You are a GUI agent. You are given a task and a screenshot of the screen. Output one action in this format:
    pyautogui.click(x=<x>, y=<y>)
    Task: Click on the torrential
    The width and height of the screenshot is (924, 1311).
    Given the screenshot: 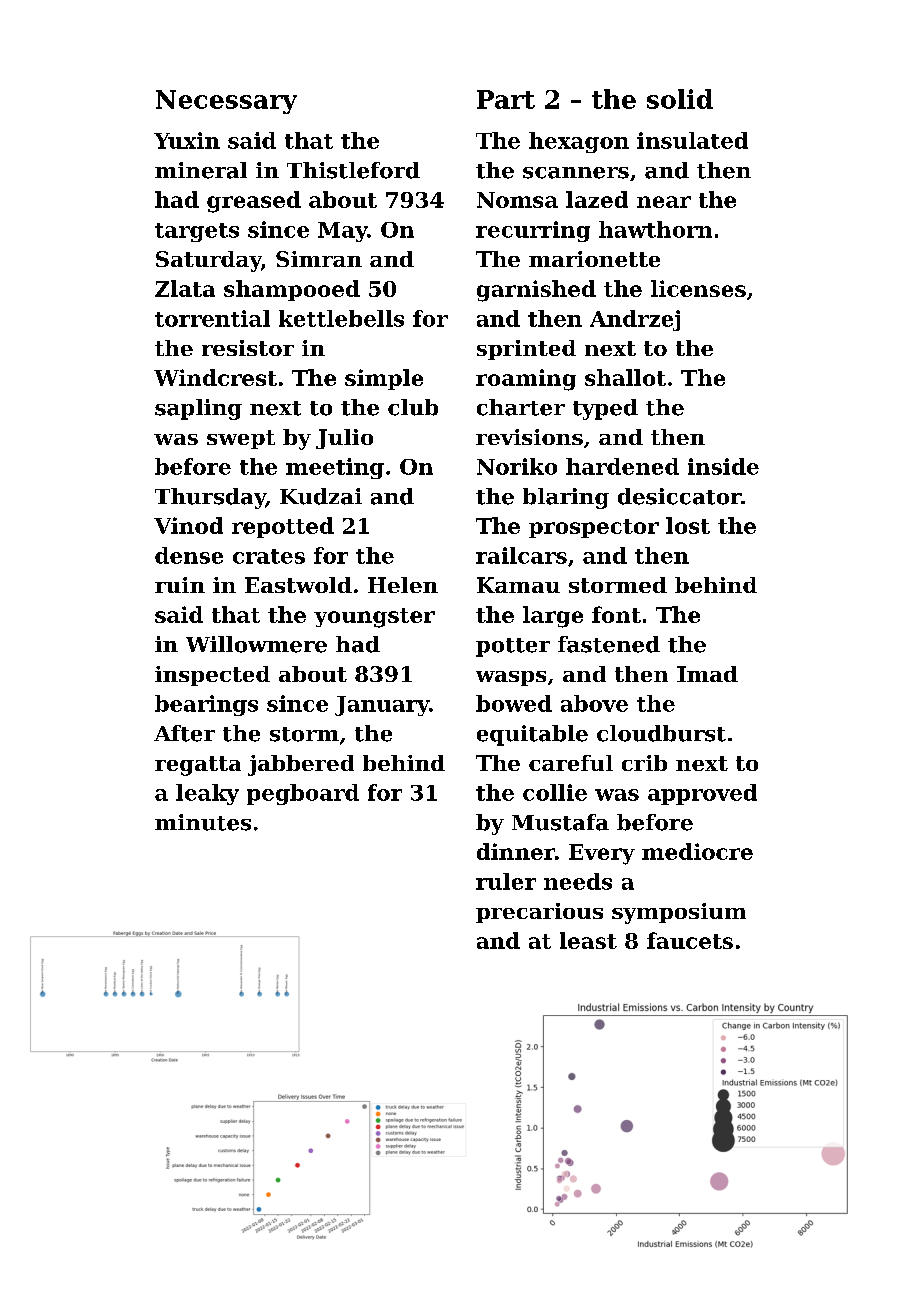 What is the action you would take?
    pyautogui.click(x=212, y=318)
